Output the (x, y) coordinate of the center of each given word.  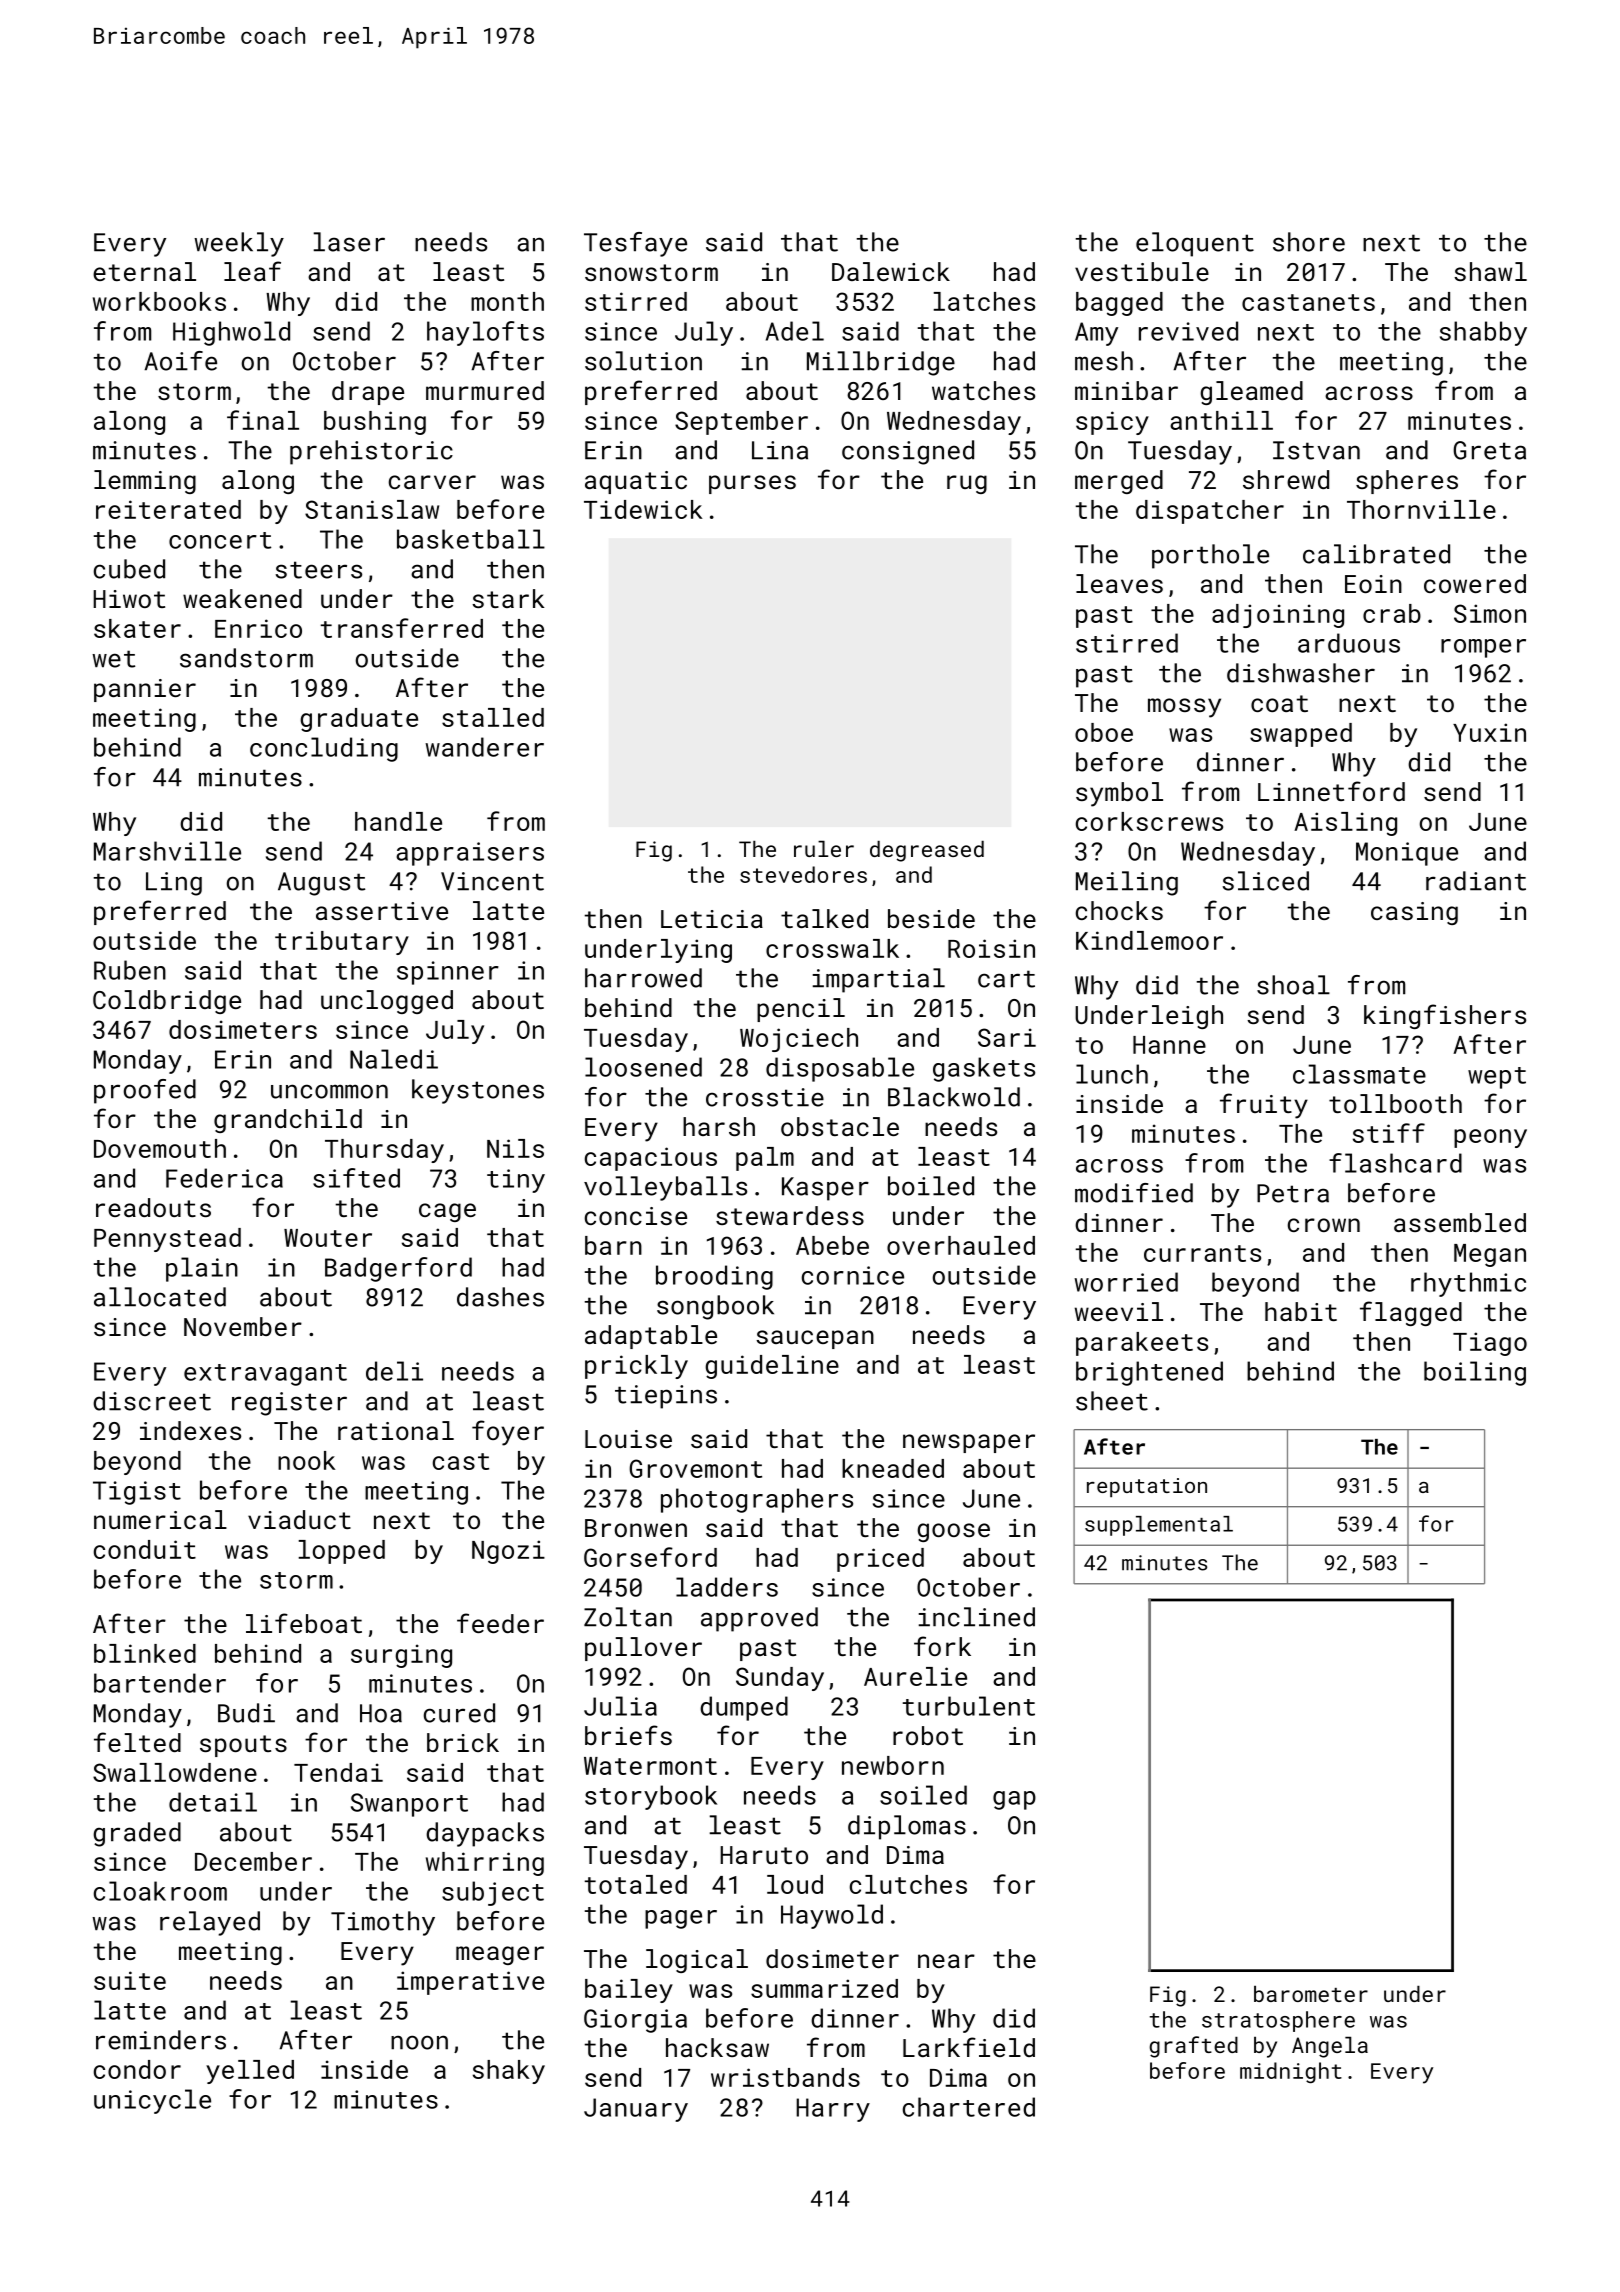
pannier (145, 690)
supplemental (1159, 1526)
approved (759, 1619)
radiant (1476, 881)
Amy (1096, 334)
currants (1202, 1253)
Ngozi (508, 1552)
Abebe (832, 1245)
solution (643, 361)
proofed (145, 1091)
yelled (250, 2072)
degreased (927, 851)
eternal (144, 271)
